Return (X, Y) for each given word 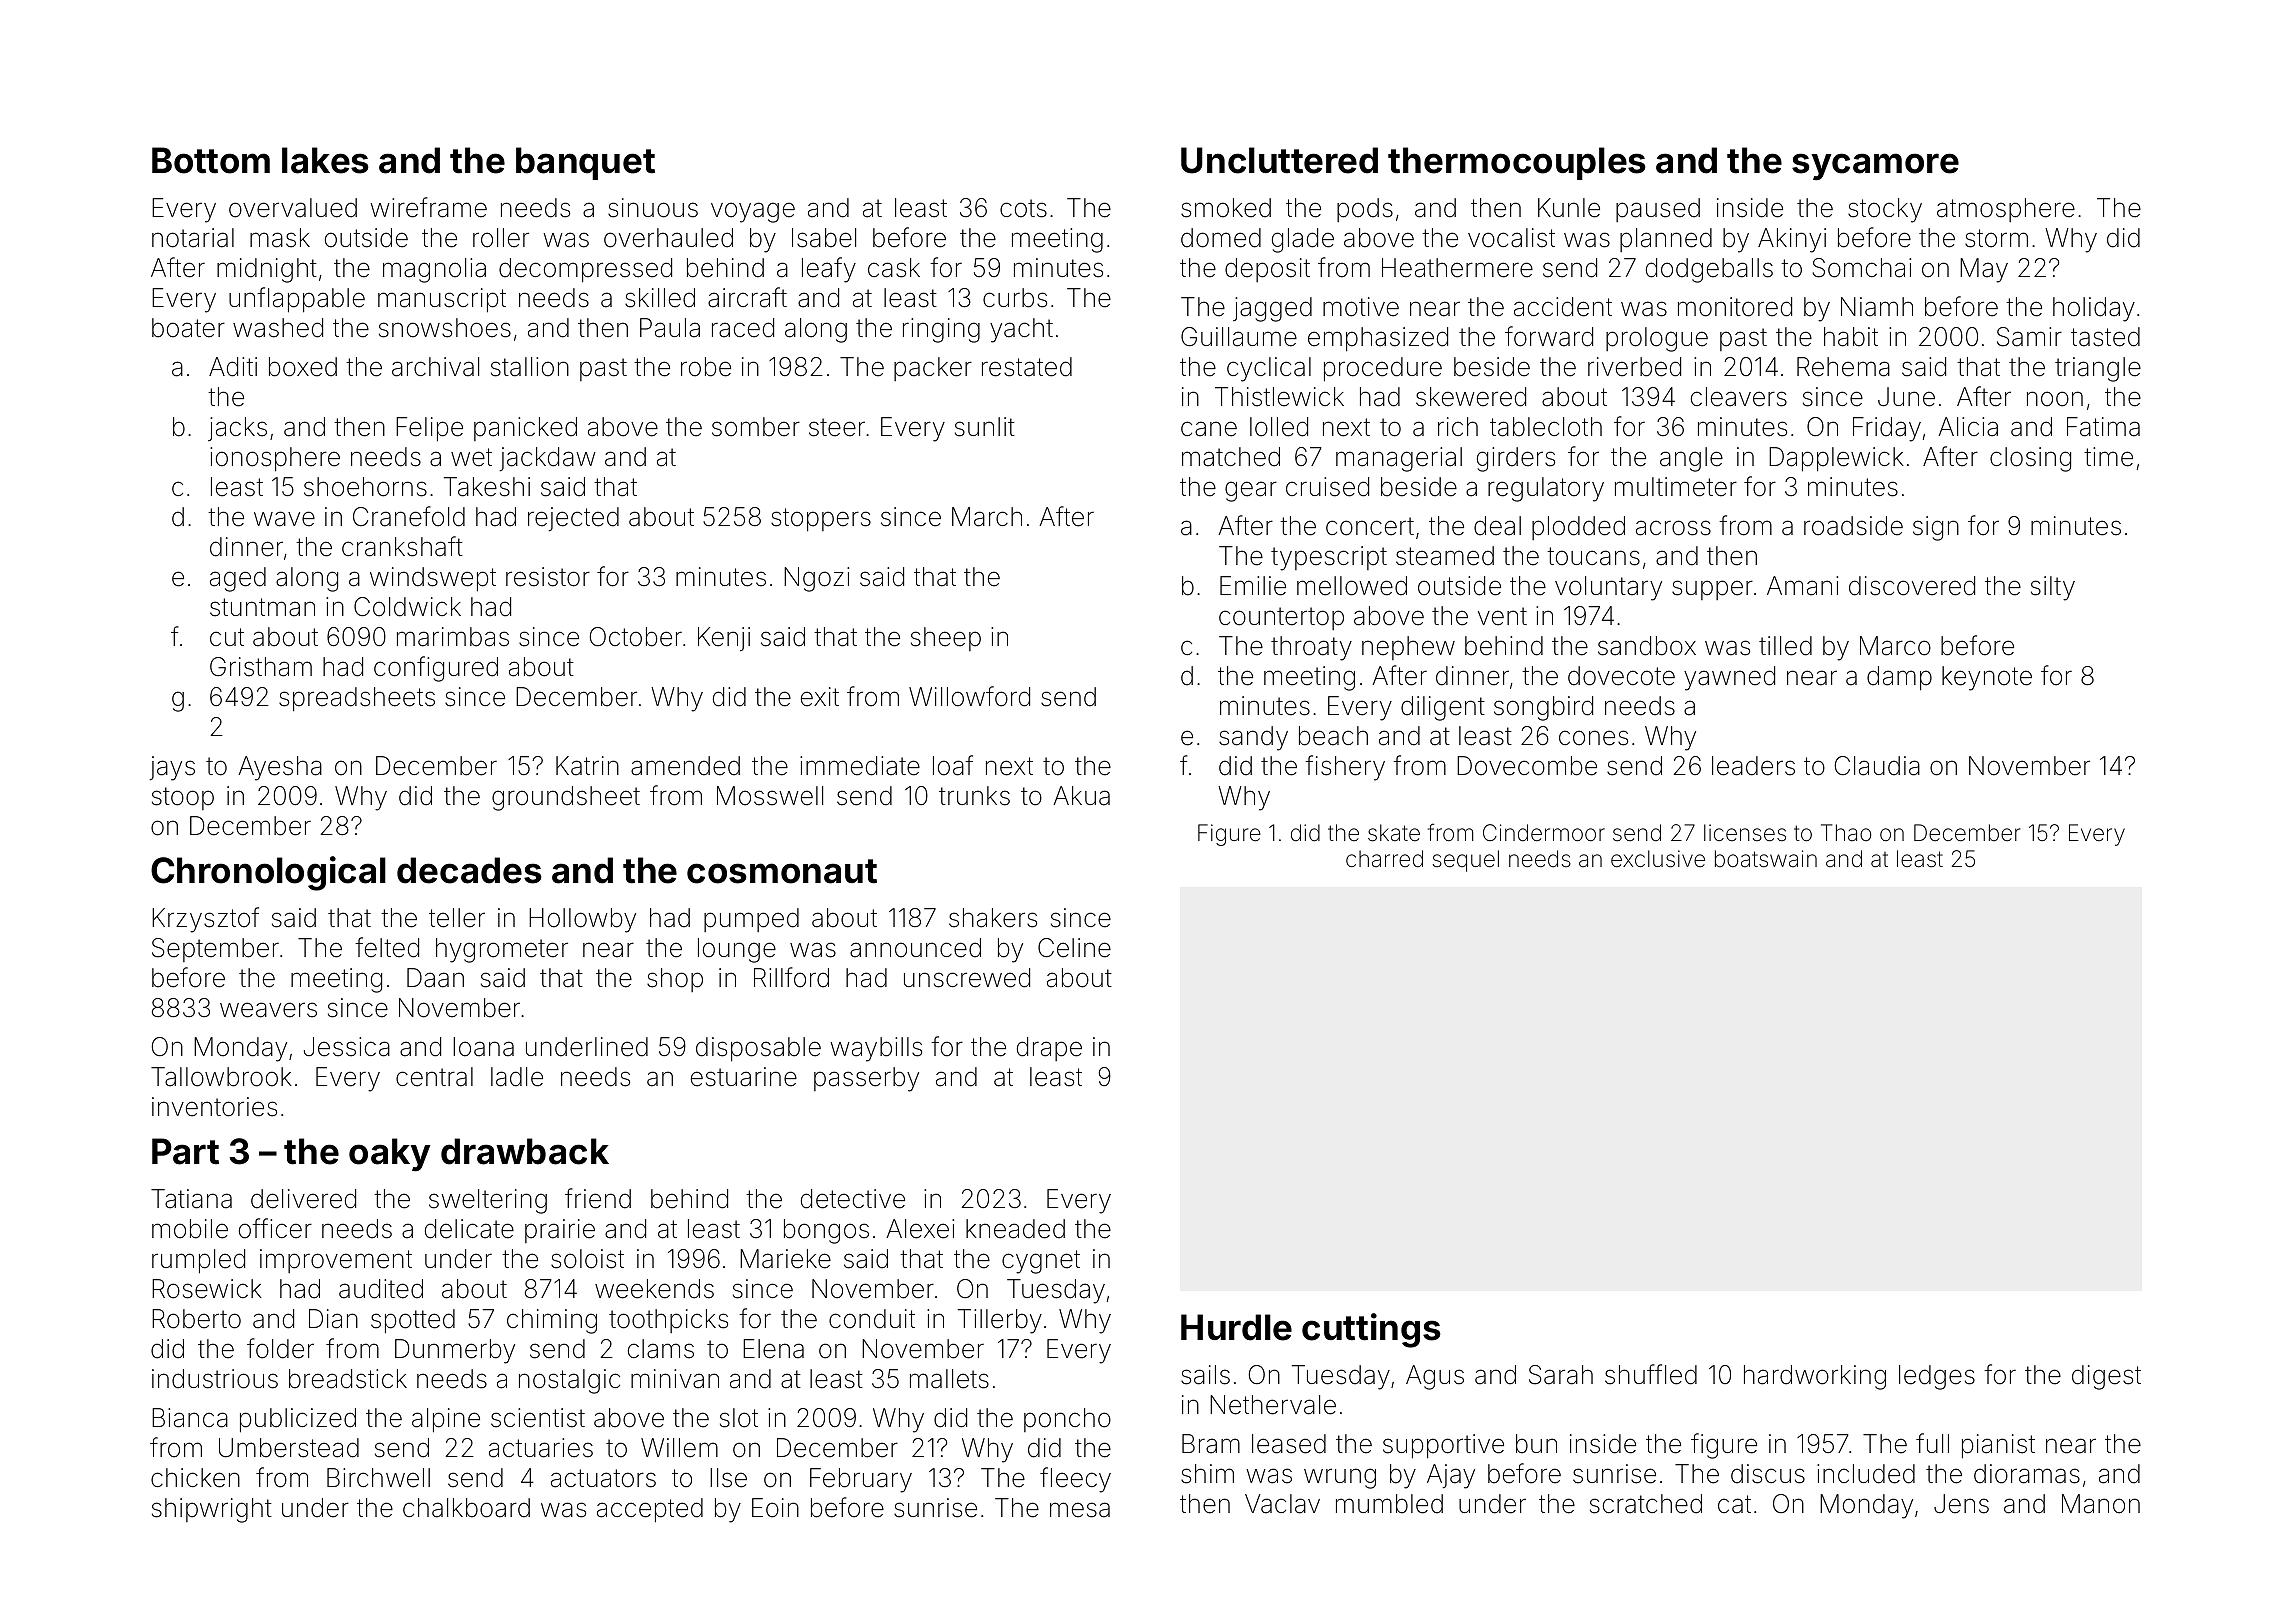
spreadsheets (357, 699)
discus (1768, 1474)
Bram (1211, 1444)
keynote (1987, 678)
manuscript (442, 300)
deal (1497, 526)
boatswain (1766, 859)
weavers (268, 1010)
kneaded (1015, 1229)
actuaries (541, 1448)
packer (933, 369)
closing (2030, 459)
